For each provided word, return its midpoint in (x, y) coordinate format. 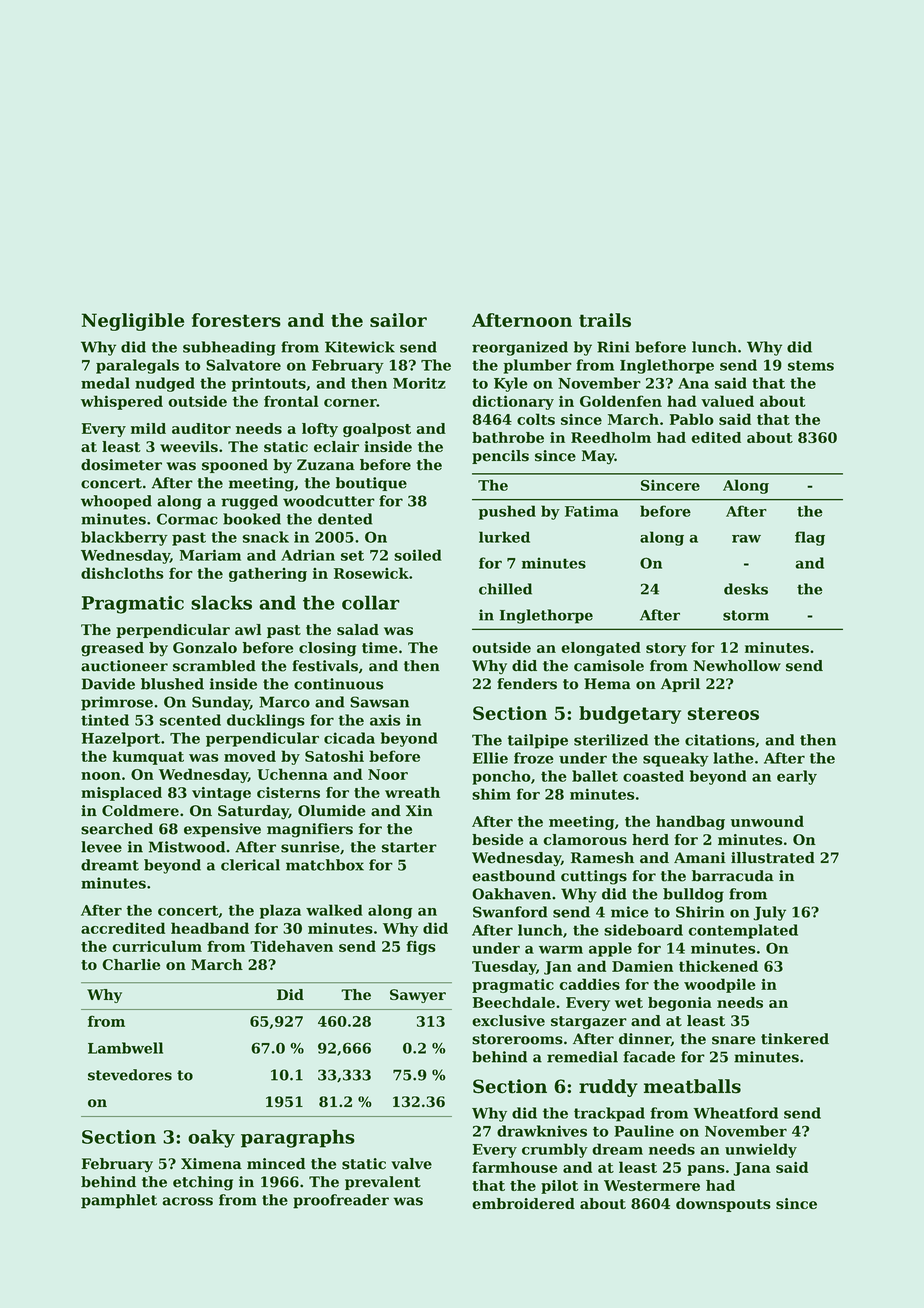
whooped (116, 502)
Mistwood (187, 847)
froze (533, 758)
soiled (418, 555)
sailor (398, 320)
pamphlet (119, 1201)
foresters (236, 320)
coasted (653, 776)
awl (248, 629)
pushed (507, 512)
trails (605, 320)
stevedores (130, 1075)
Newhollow (737, 666)
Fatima (592, 511)
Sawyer (418, 996)
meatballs (692, 1086)
